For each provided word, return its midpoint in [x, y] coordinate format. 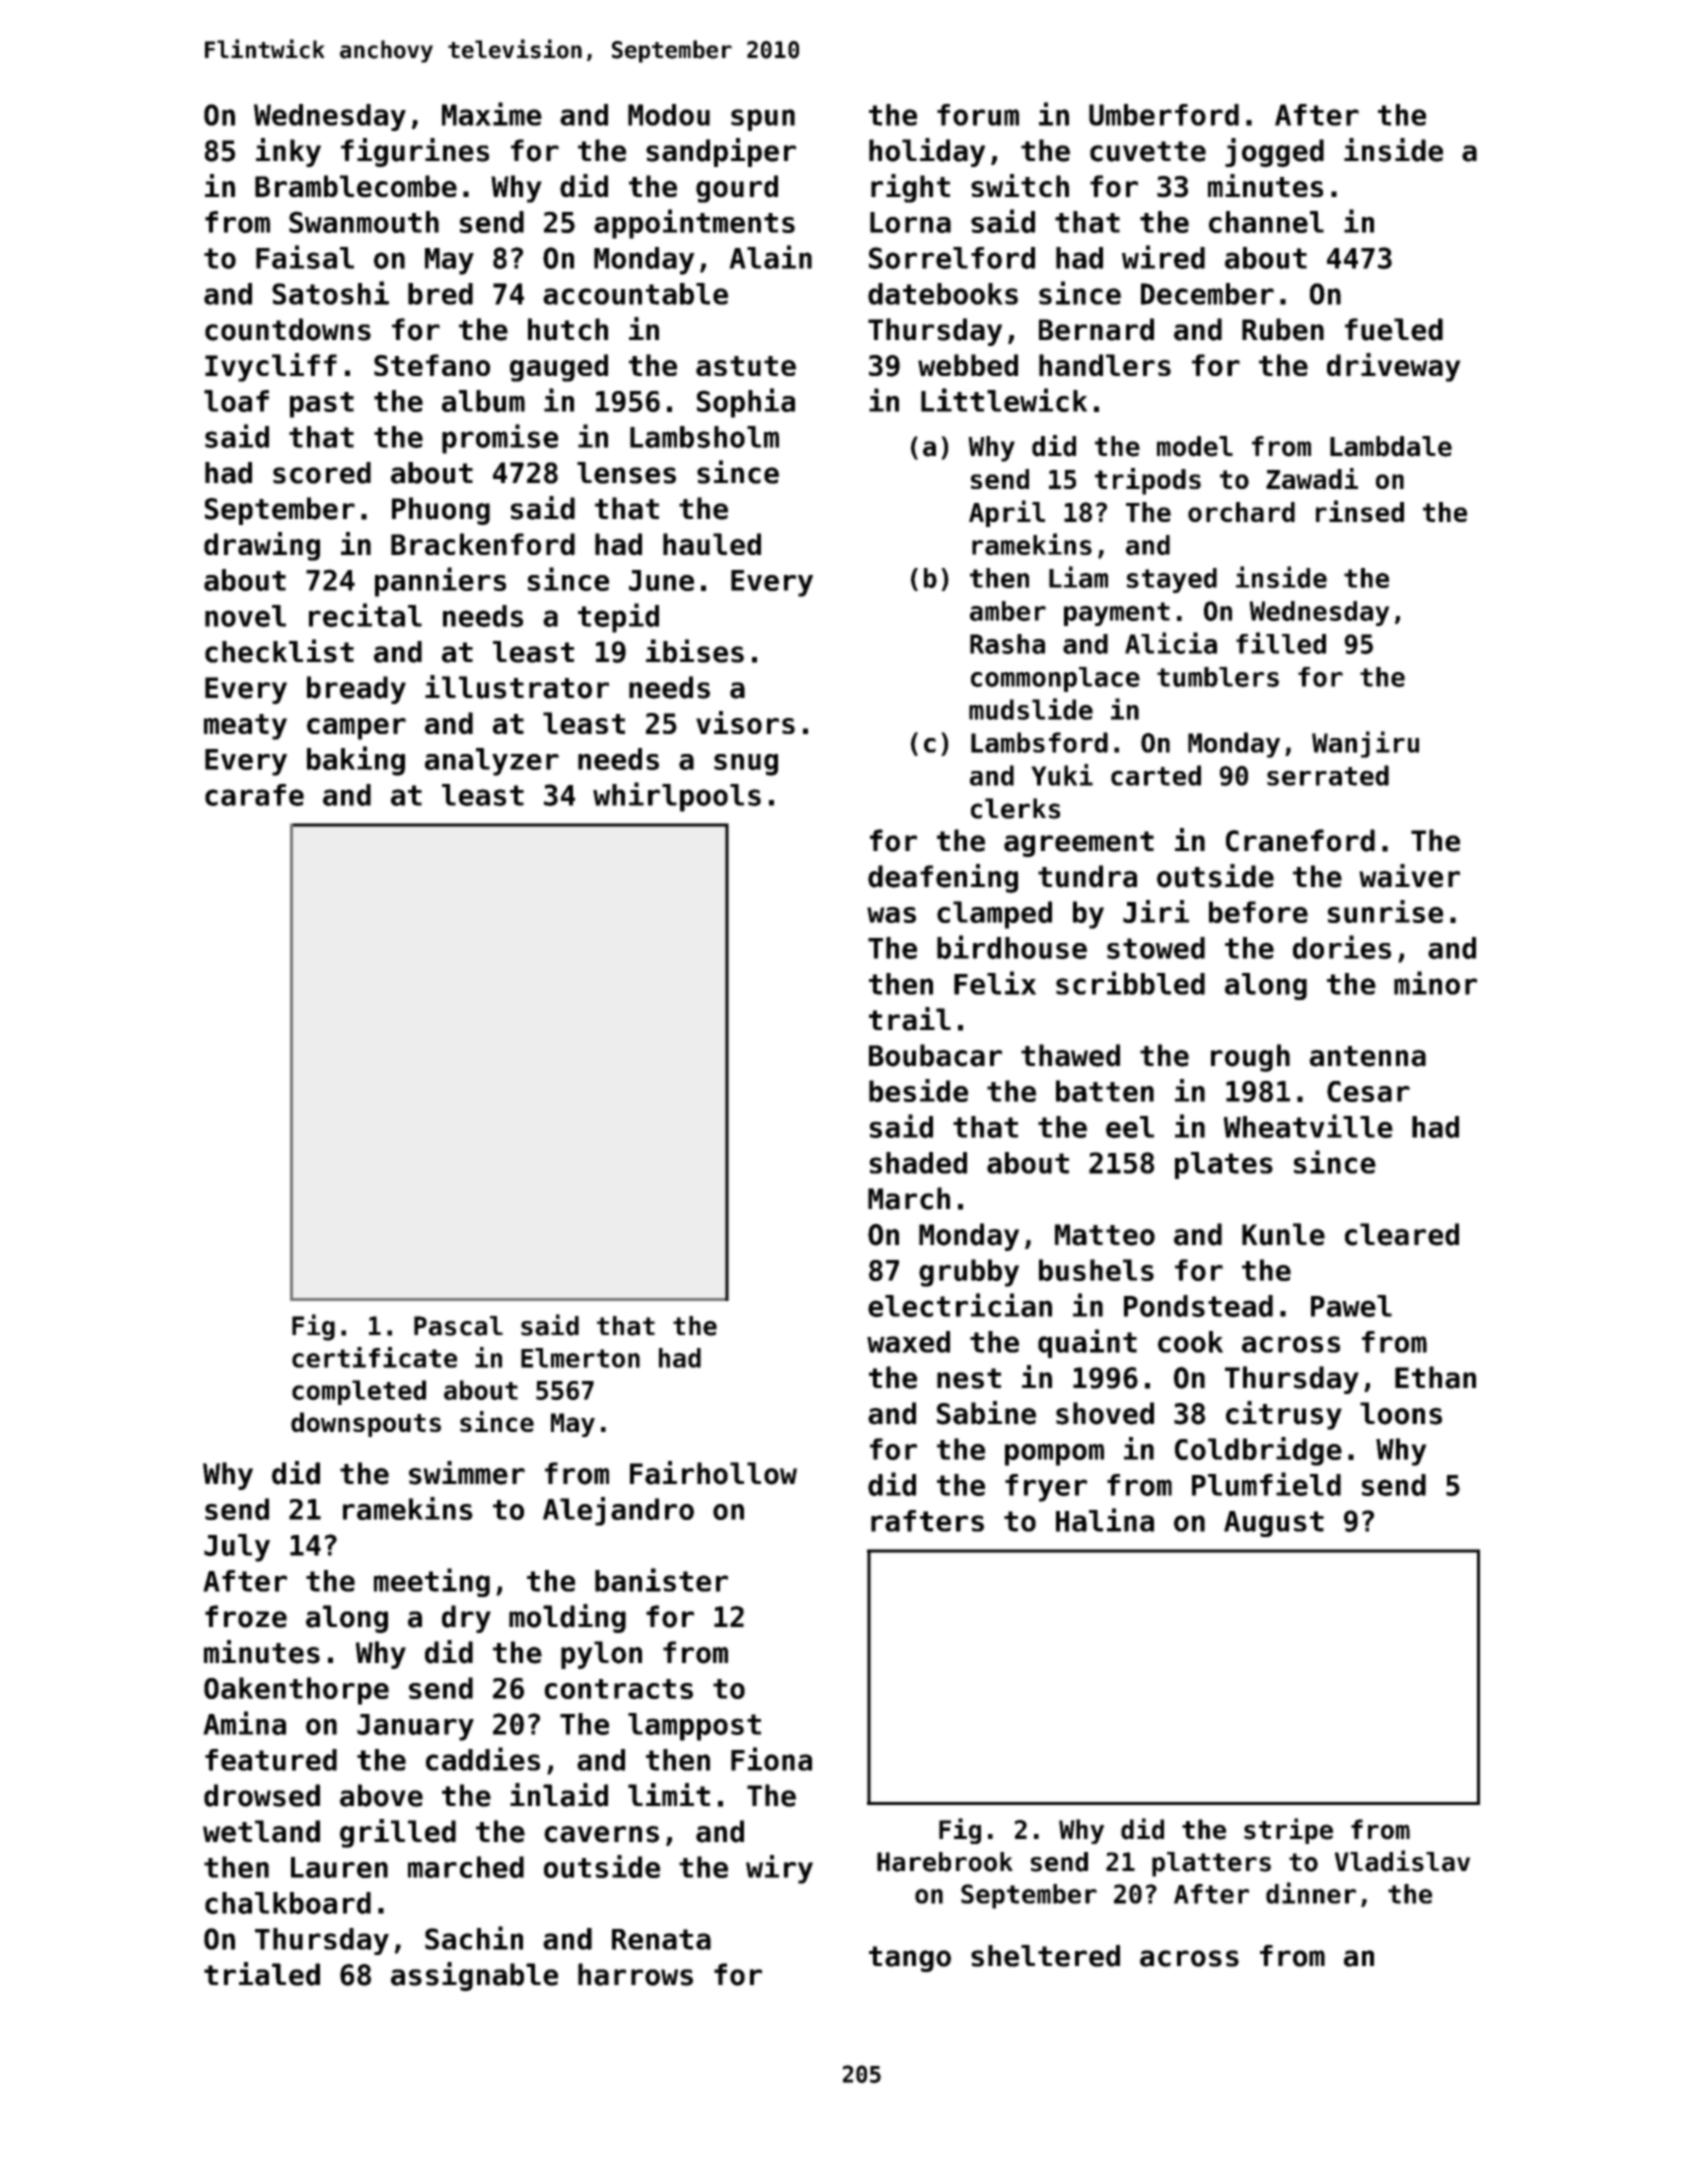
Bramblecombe [356, 186]
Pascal [458, 1326]
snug [746, 765]
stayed [1172, 580]
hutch [568, 329]
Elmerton [580, 1358]
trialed [262, 1974]
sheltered [1045, 1956]
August [1274, 1524]
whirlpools [677, 797]
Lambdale [1391, 446]
